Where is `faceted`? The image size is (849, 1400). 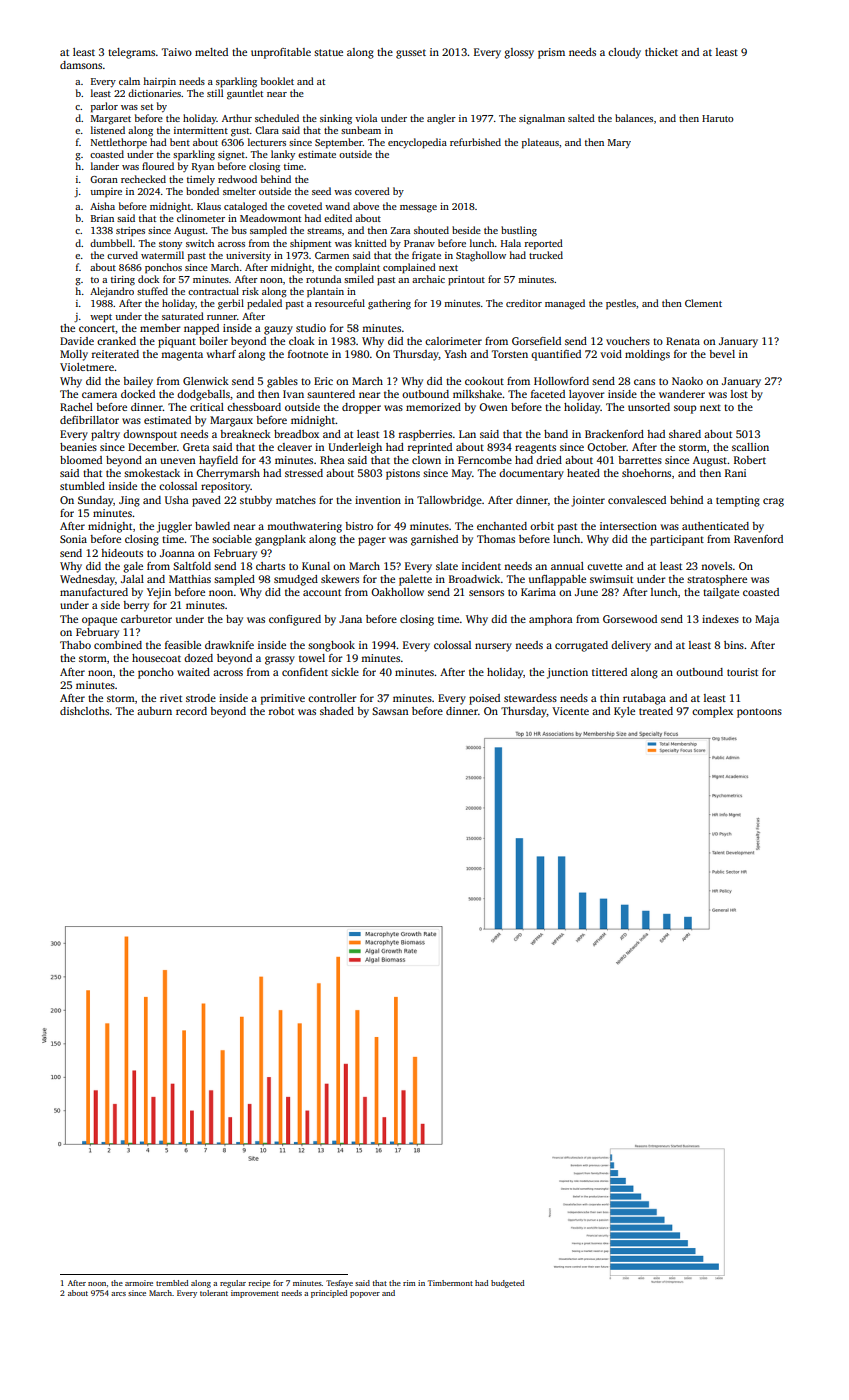
faceted is located at coordinates (548, 394).
